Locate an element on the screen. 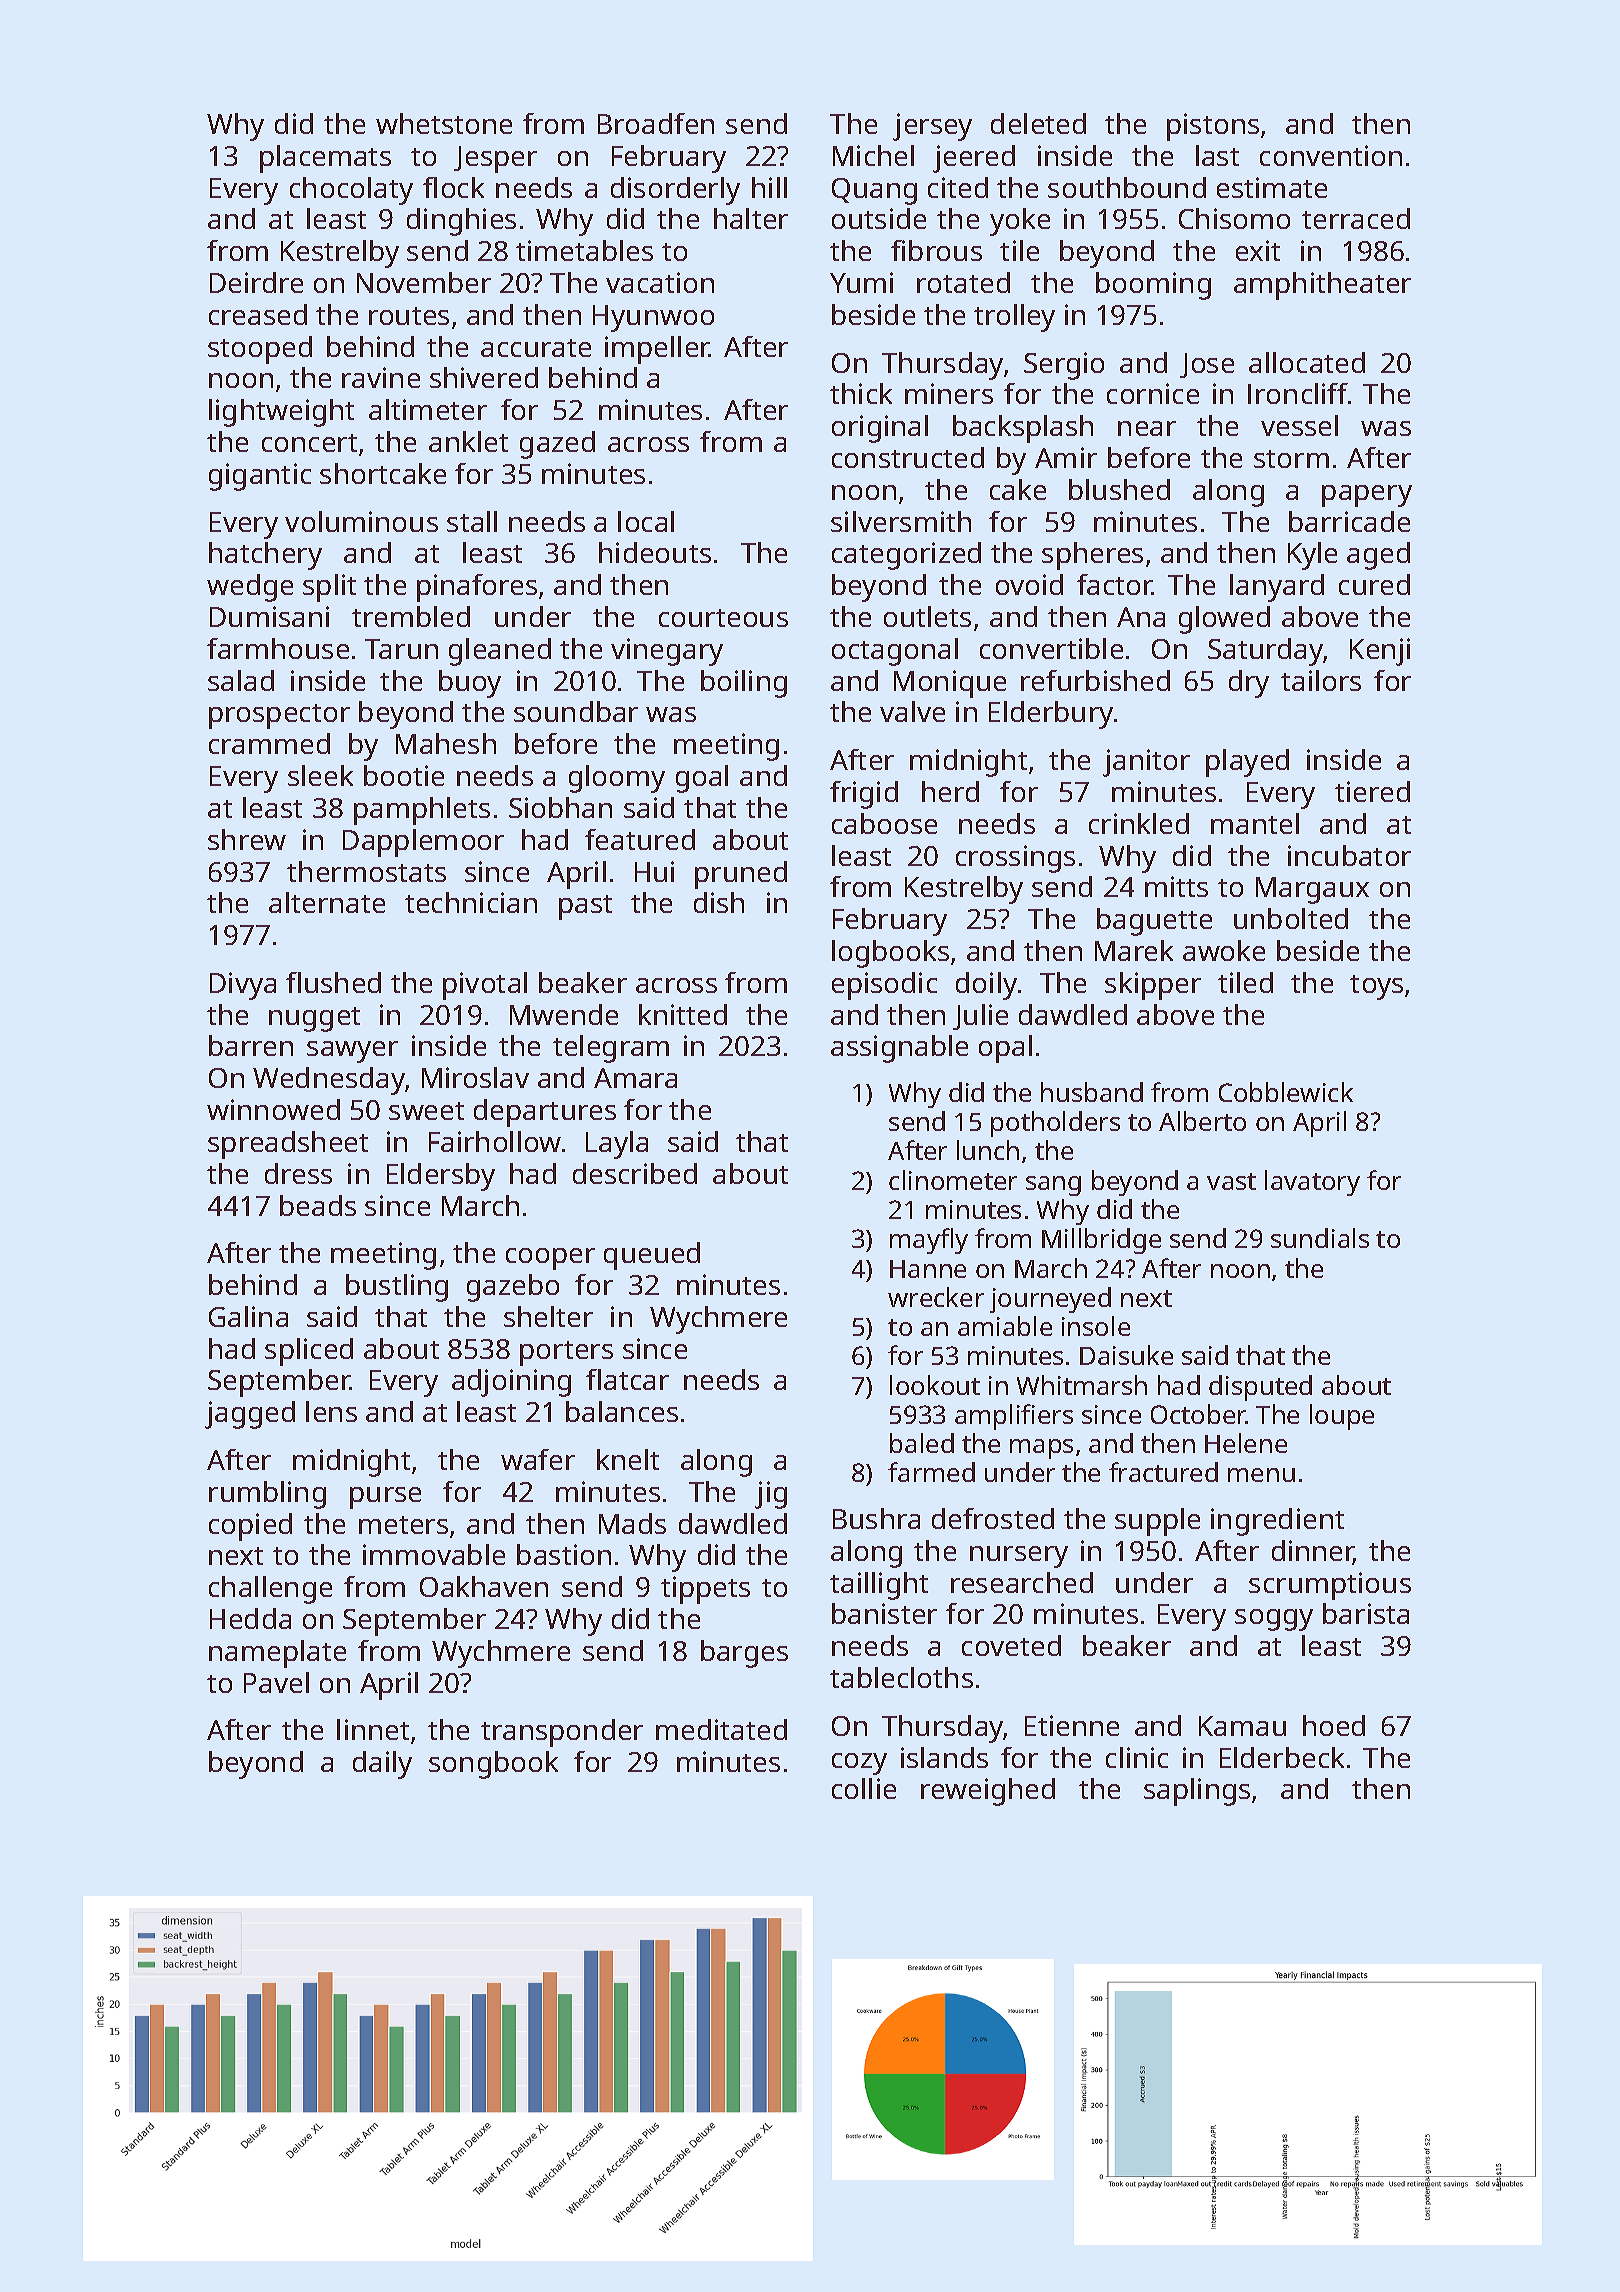  assignable is located at coordinates (899, 1049).
